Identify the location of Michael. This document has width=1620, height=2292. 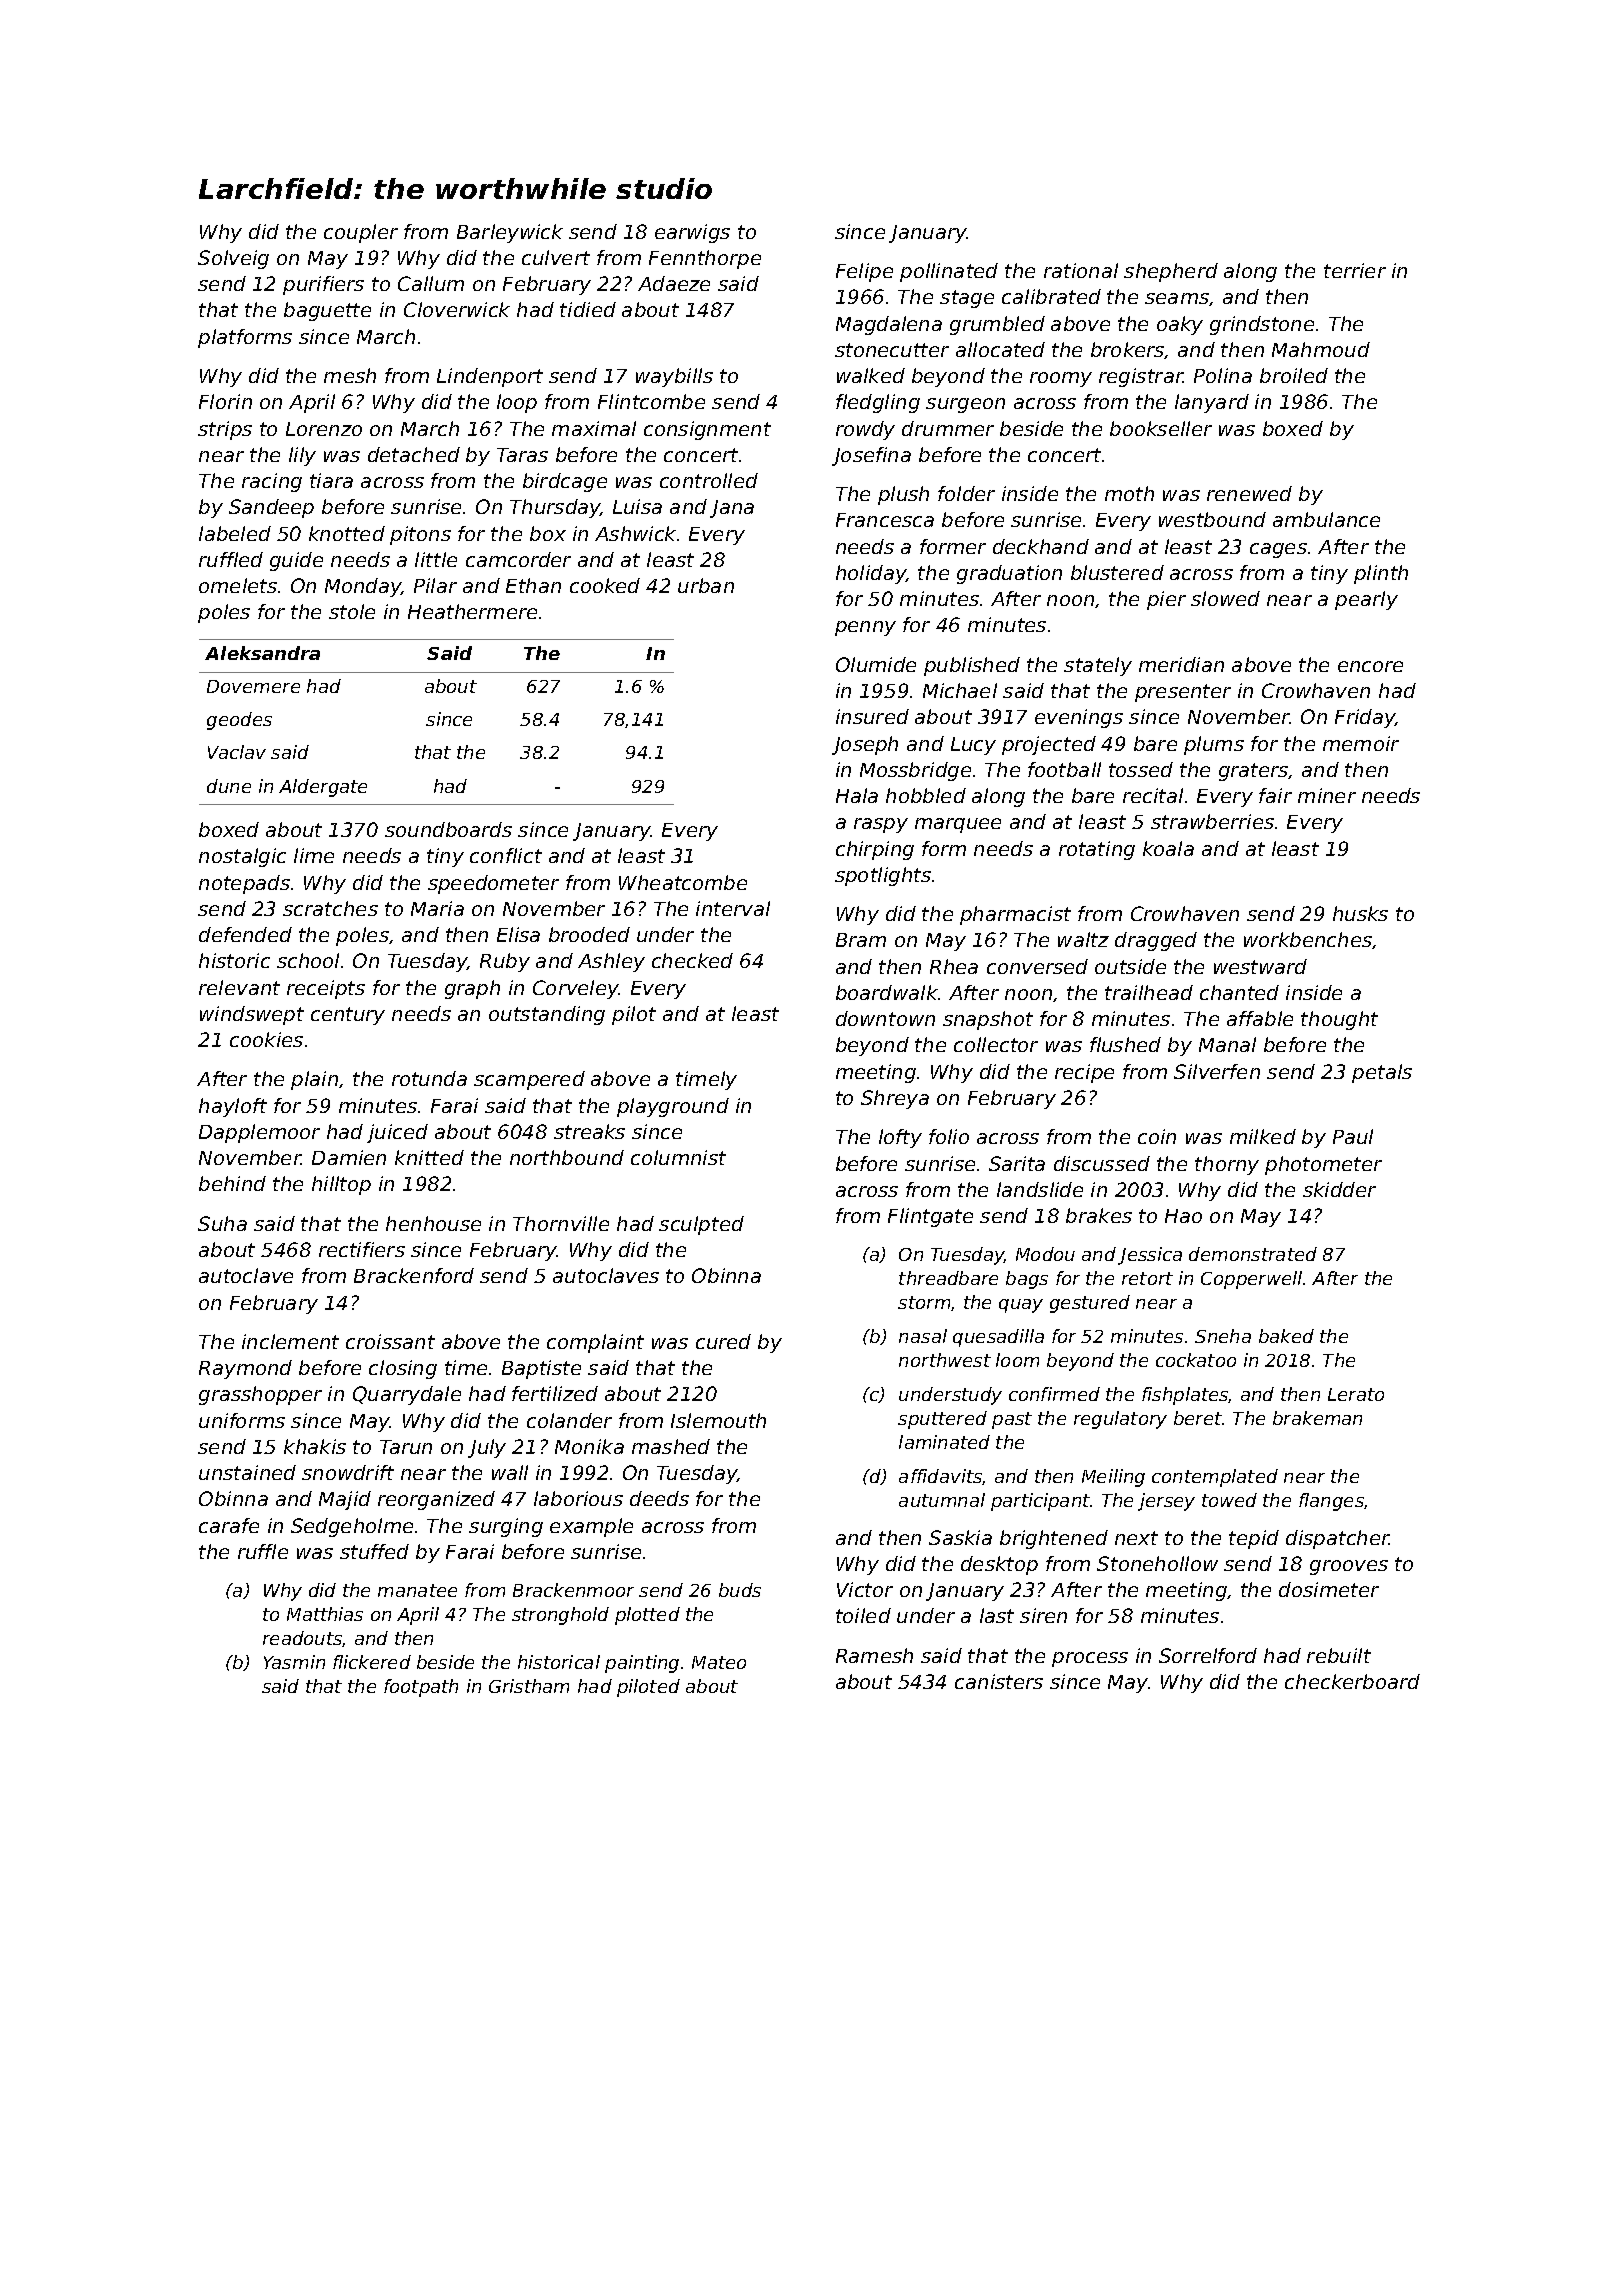
(960, 690).
